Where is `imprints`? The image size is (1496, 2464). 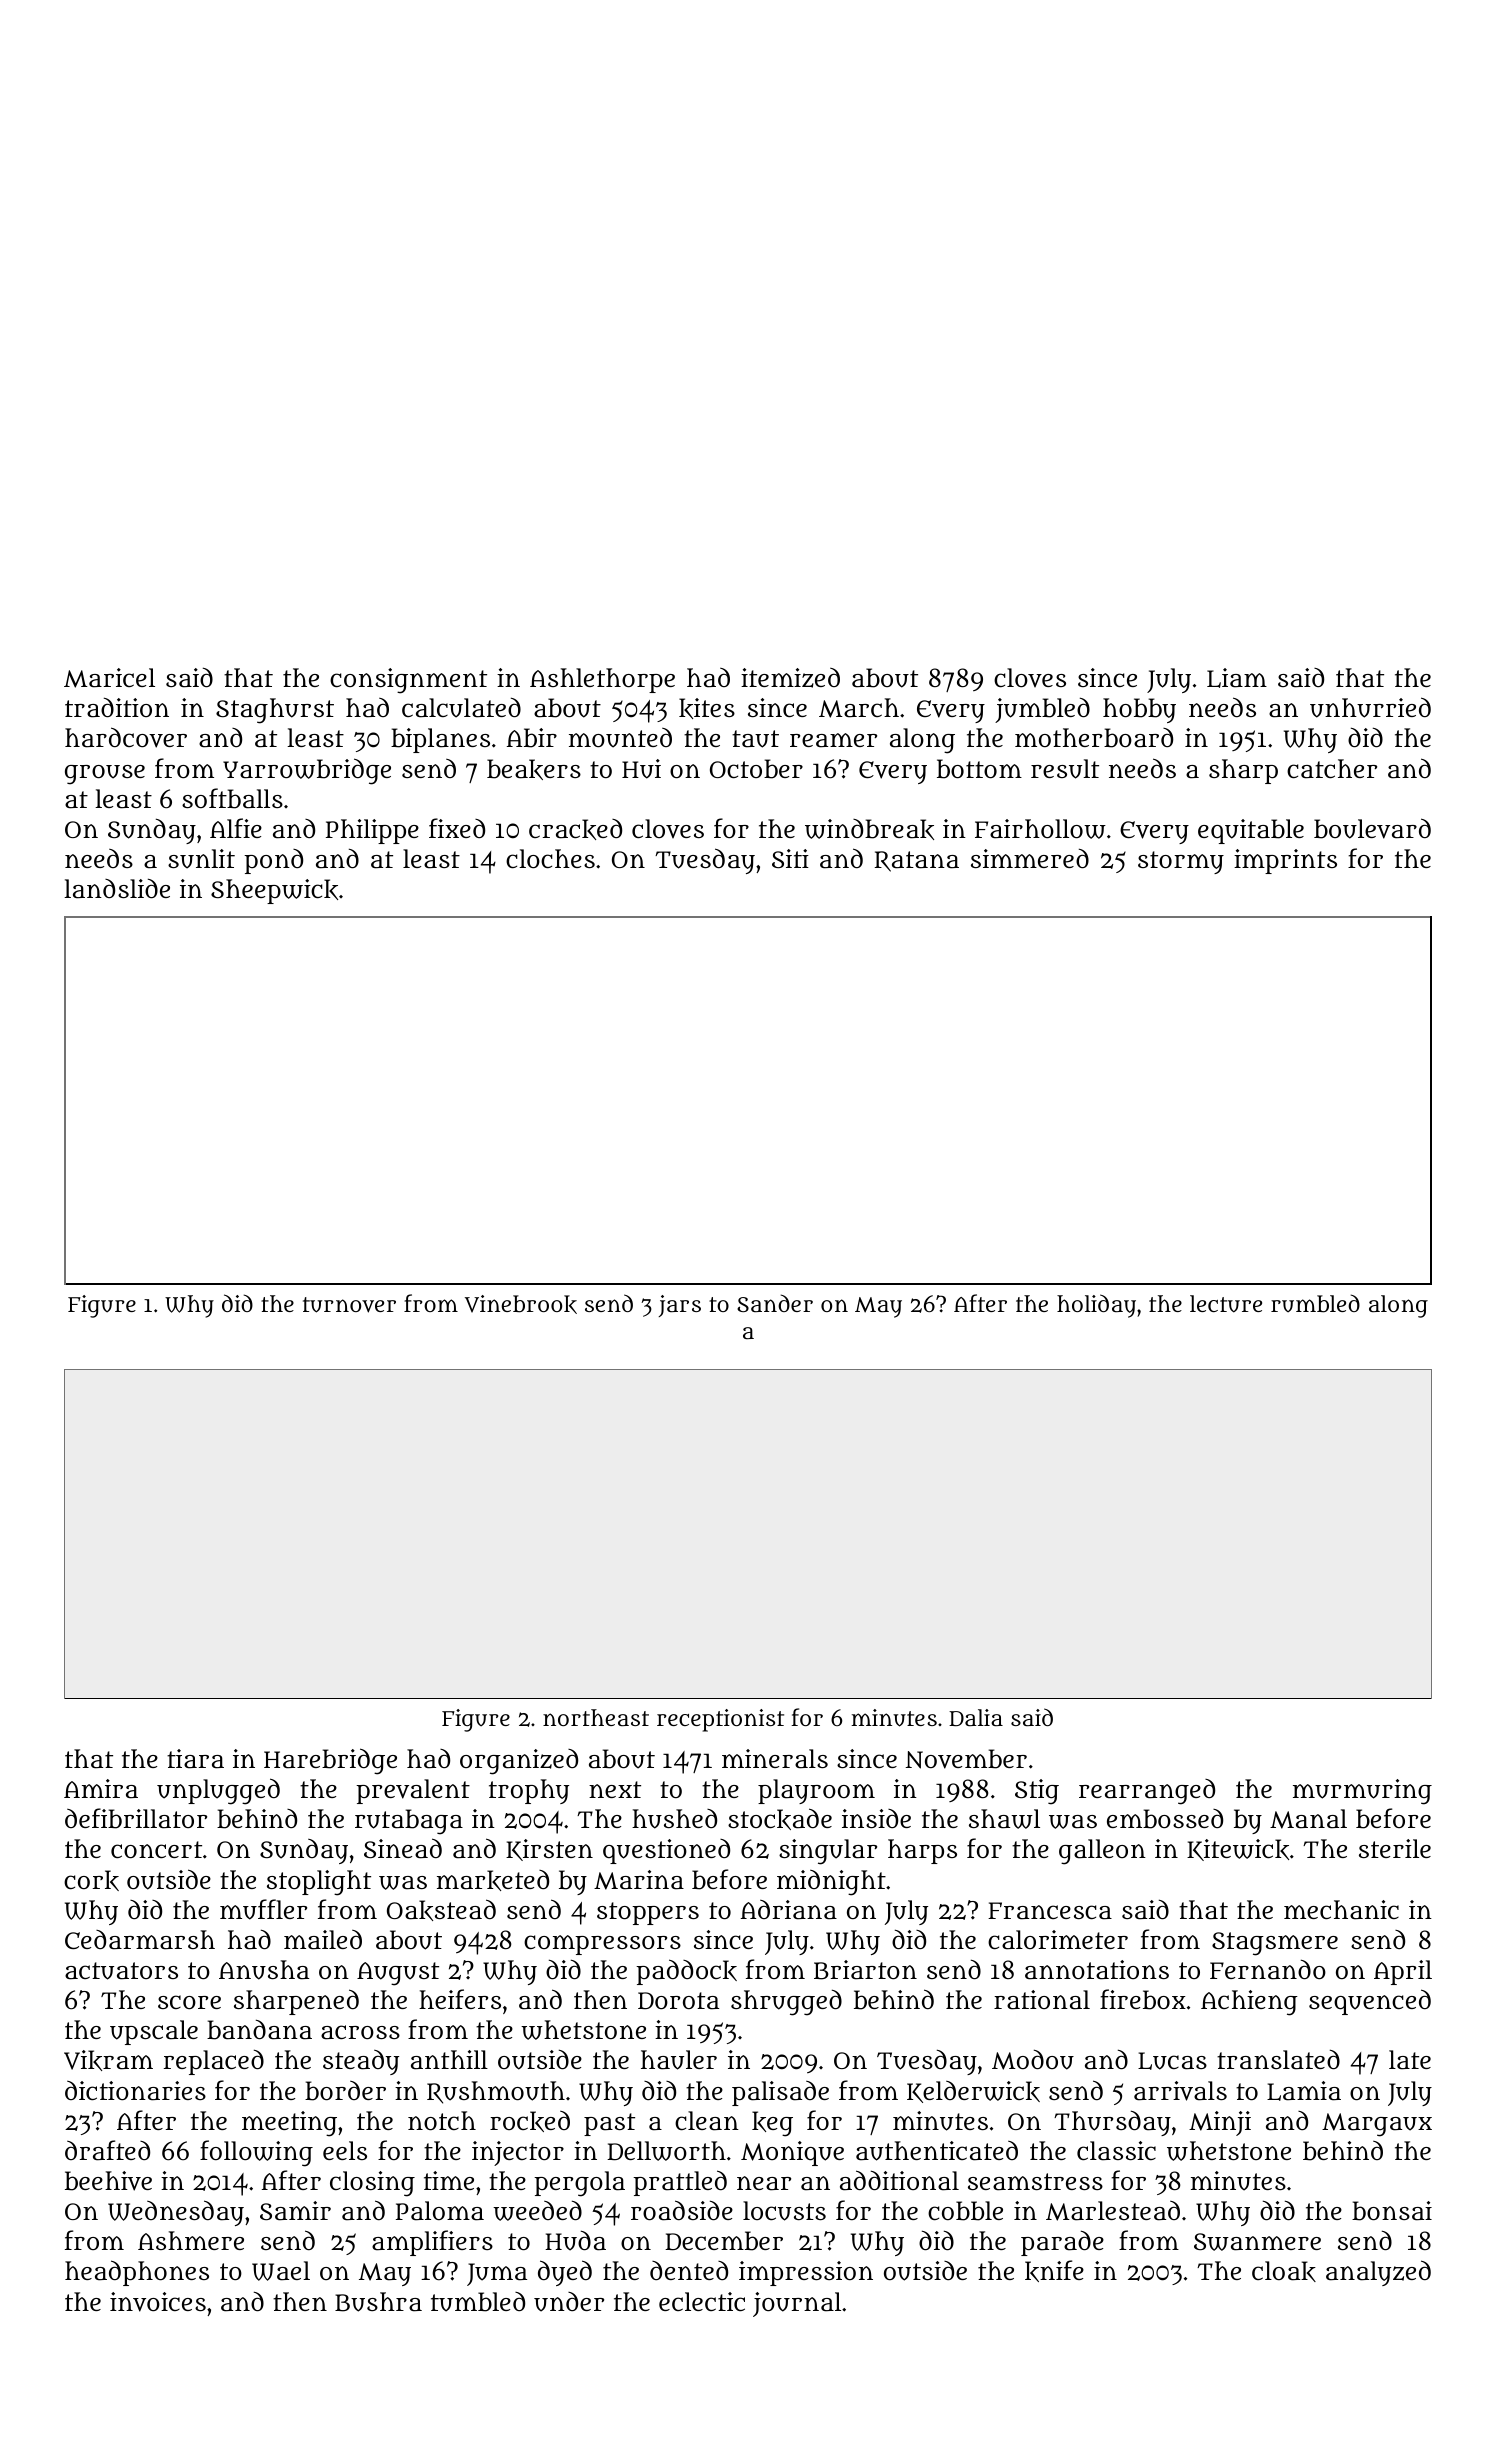
imprints is located at coordinates (1285, 861).
